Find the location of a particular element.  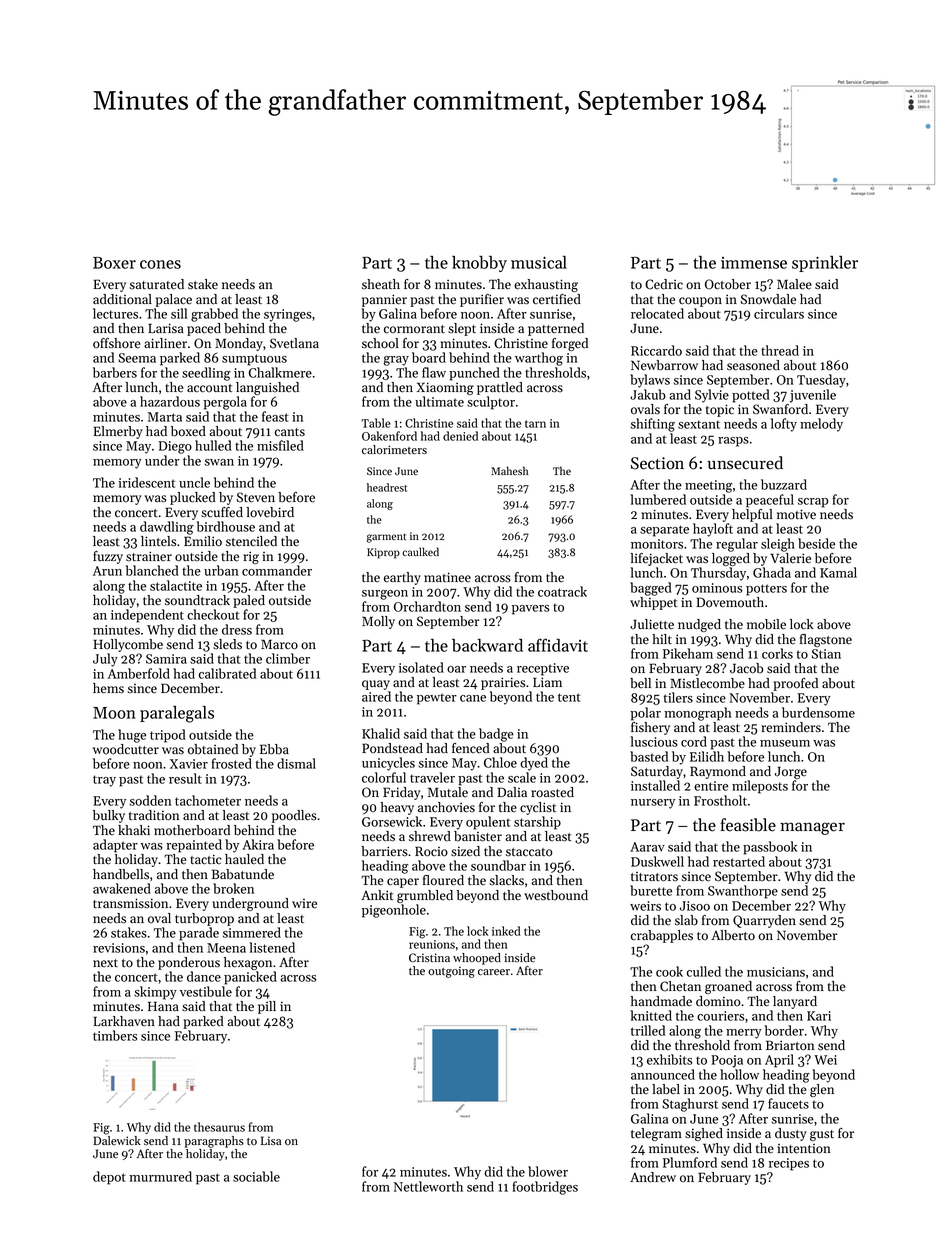

ultimate is located at coordinates (439, 401).
